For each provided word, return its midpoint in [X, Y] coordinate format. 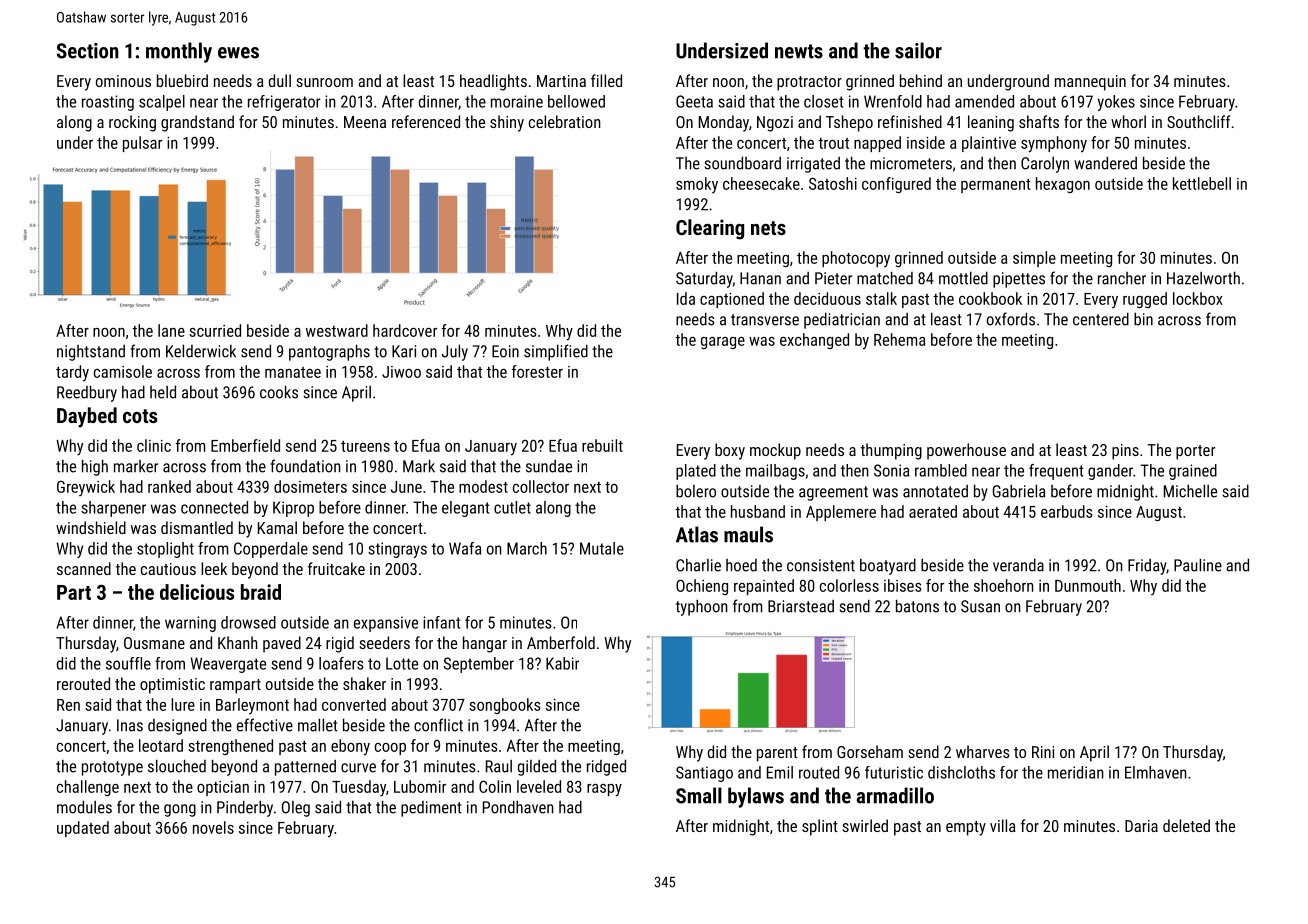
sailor [918, 50]
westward [337, 330]
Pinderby [245, 808]
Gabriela [1019, 491]
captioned [732, 300]
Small [699, 795]
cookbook [990, 298]
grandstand [197, 123]
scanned [84, 568]
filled [606, 80]
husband [758, 511]
